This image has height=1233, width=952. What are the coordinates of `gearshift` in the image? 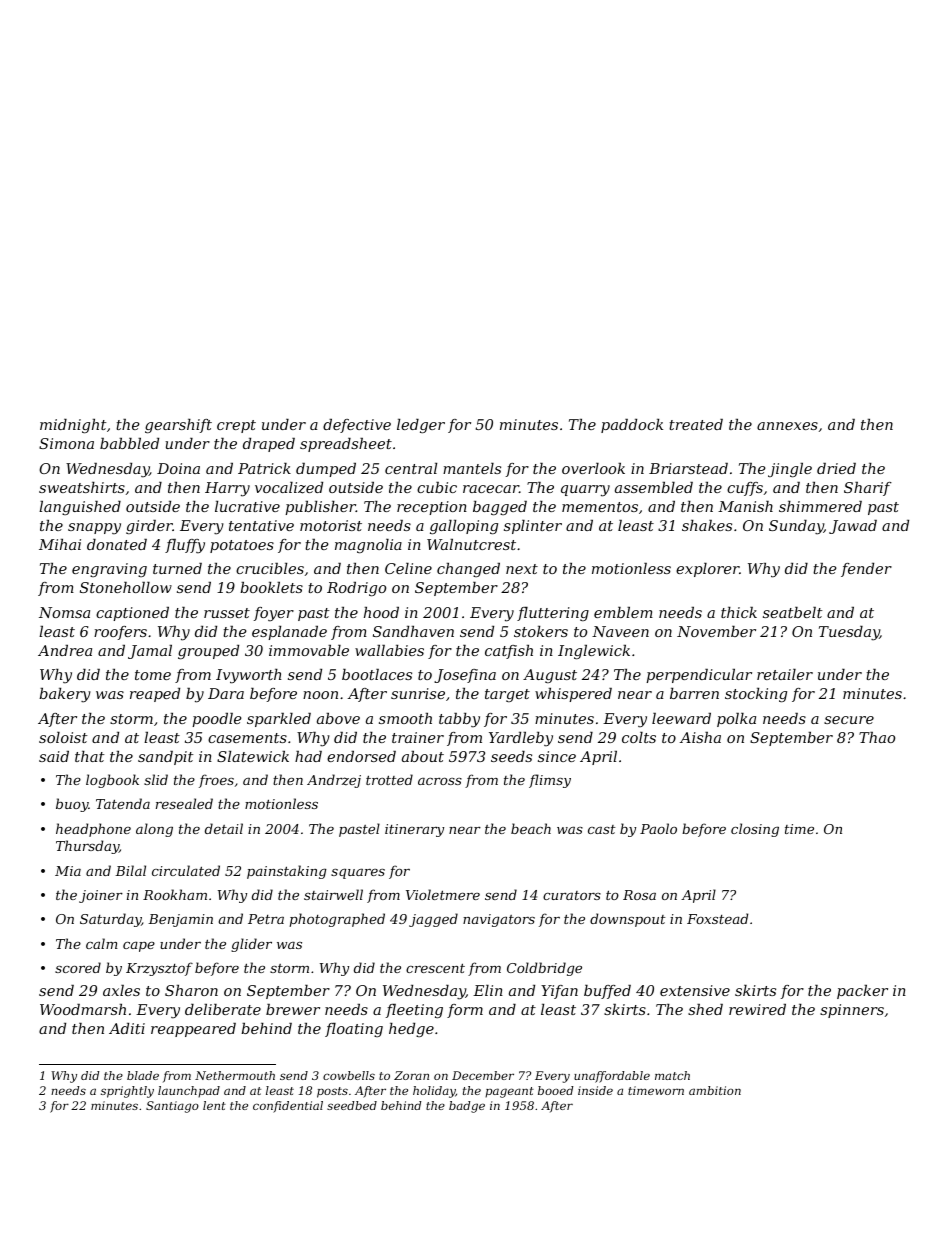 It's located at (178, 426).
